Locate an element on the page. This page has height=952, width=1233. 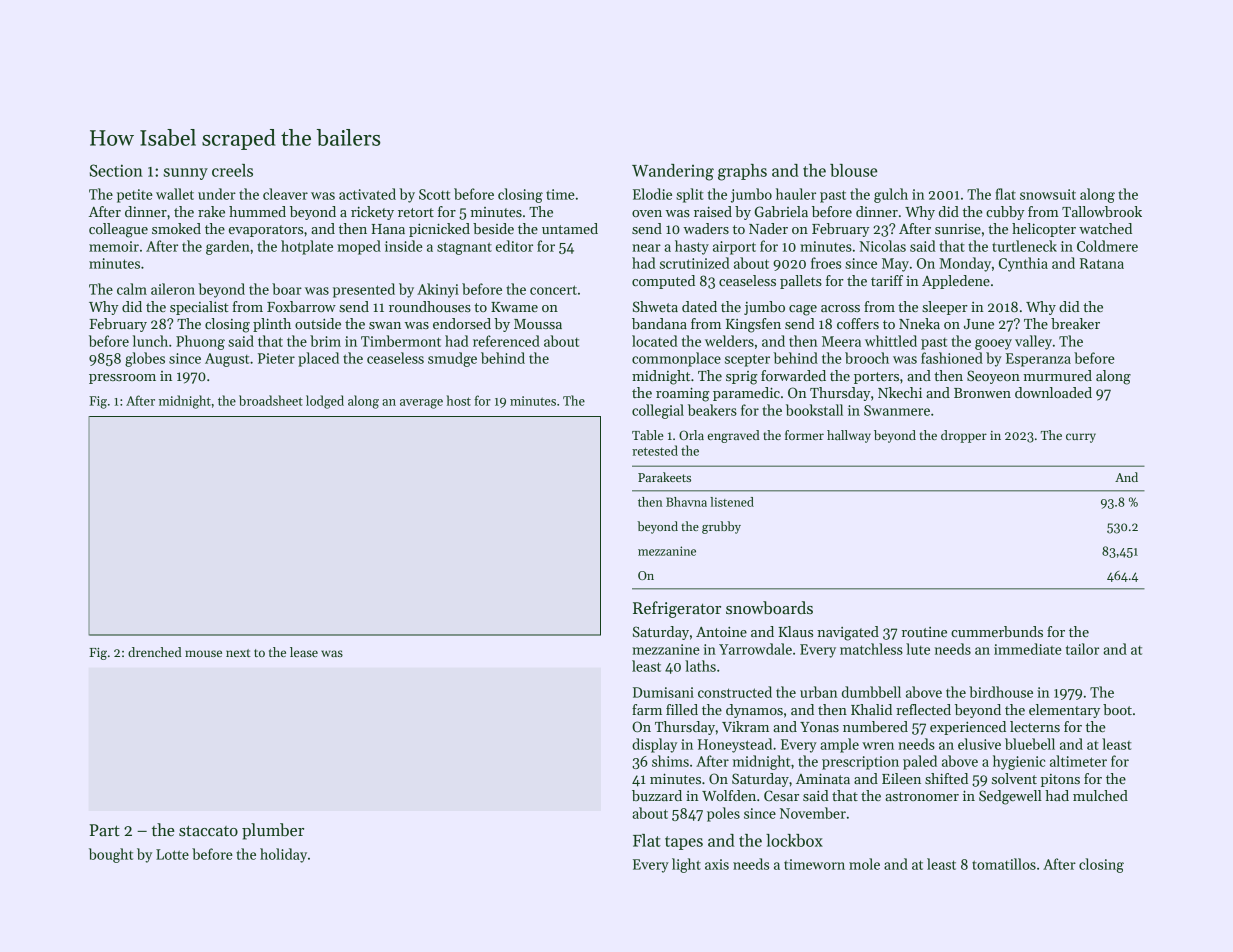
Moussa is located at coordinates (538, 324).
